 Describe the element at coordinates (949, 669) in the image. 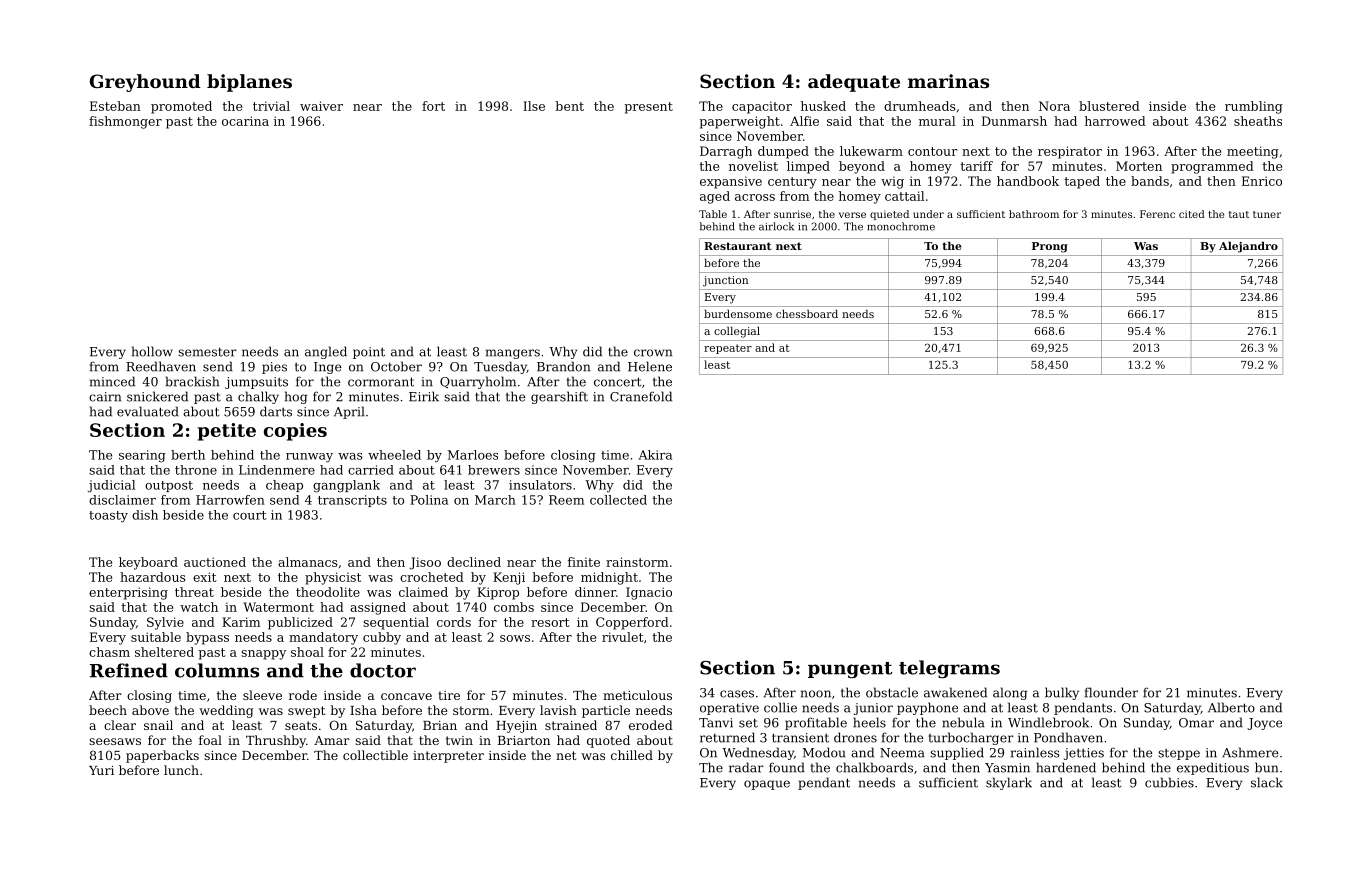

I see `telegrams` at that location.
